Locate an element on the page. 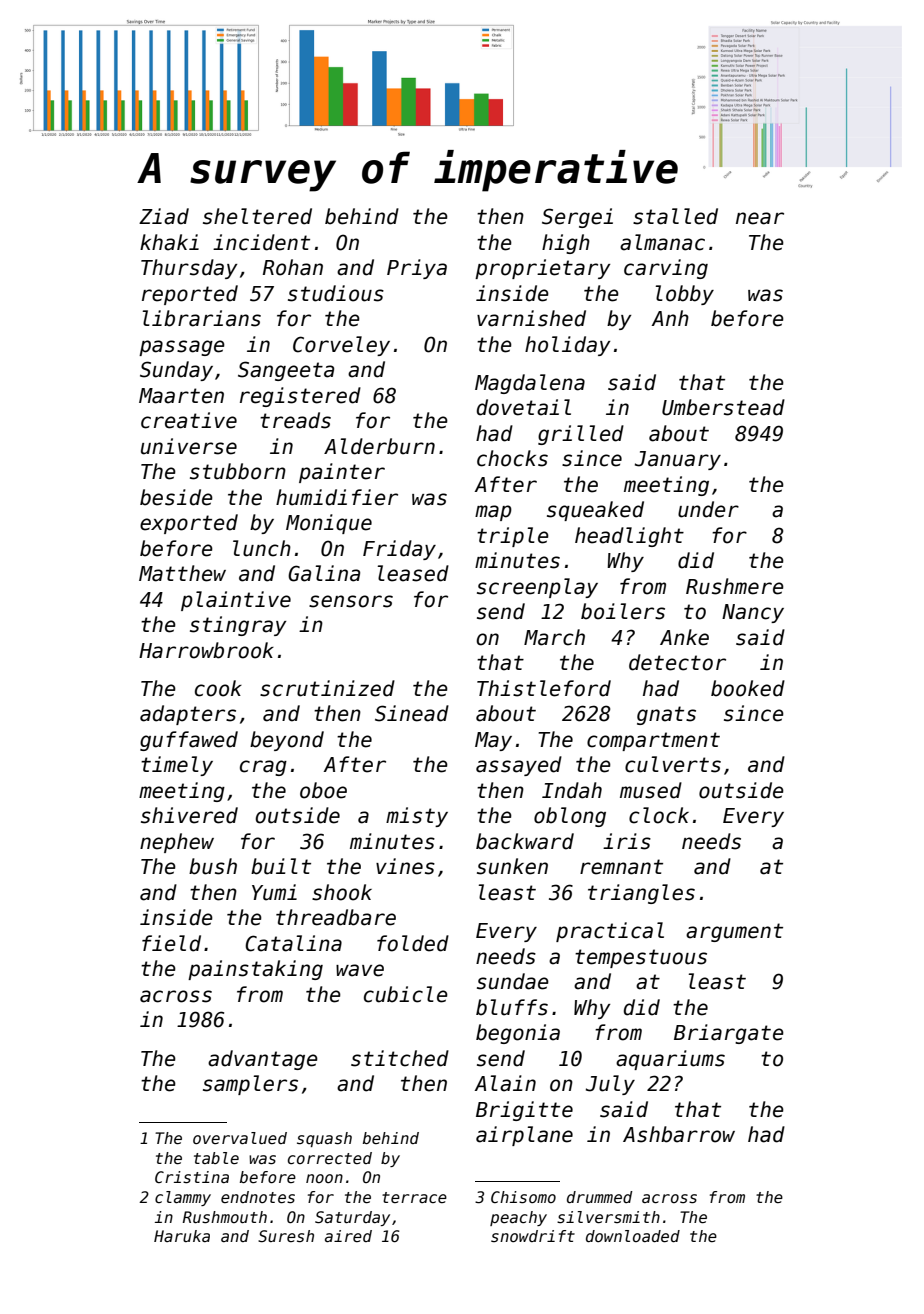 The image size is (924, 1314). booked is located at coordinates (748, 688).
